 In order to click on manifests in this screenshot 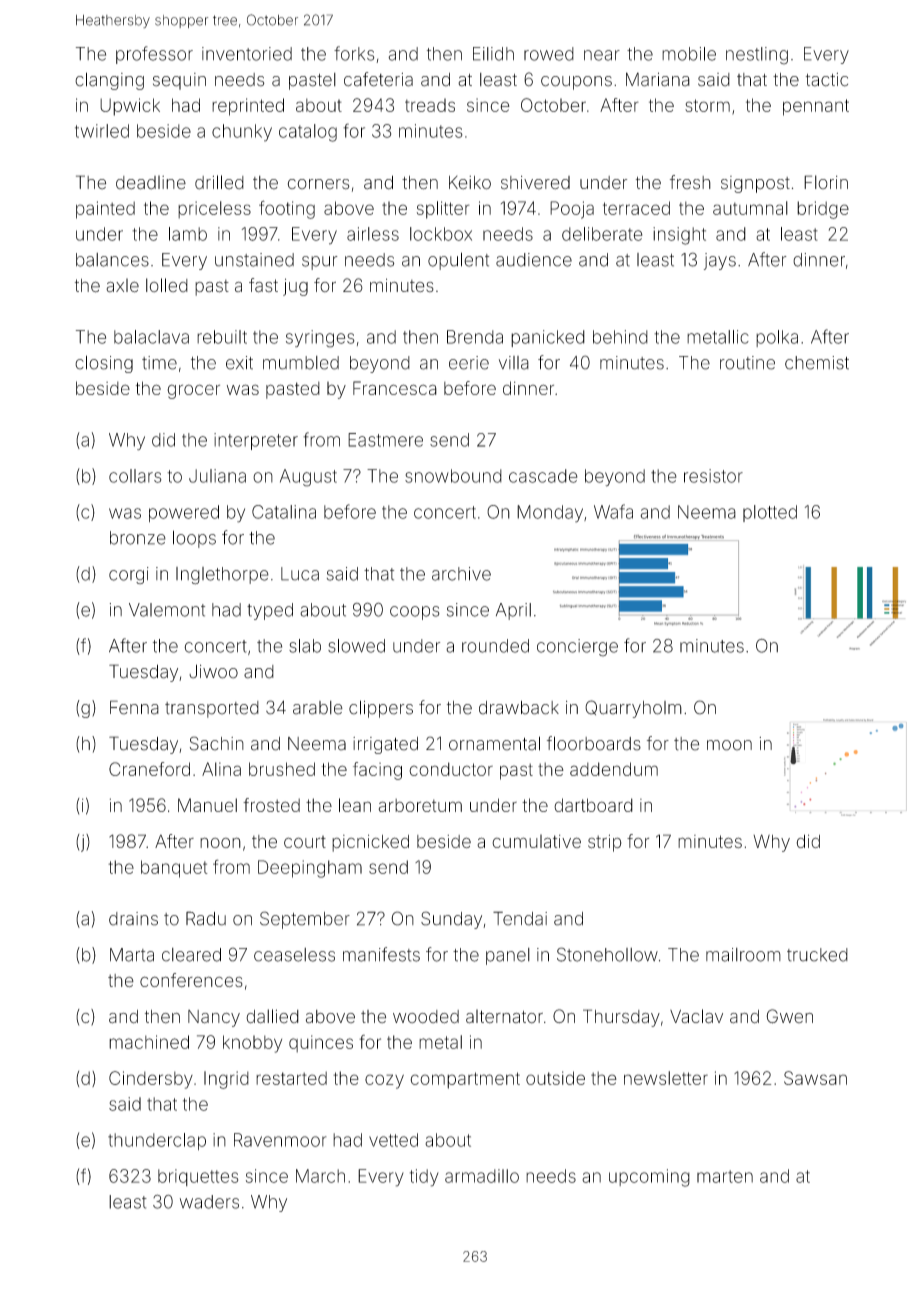, I will do `click(381, 954)`.
